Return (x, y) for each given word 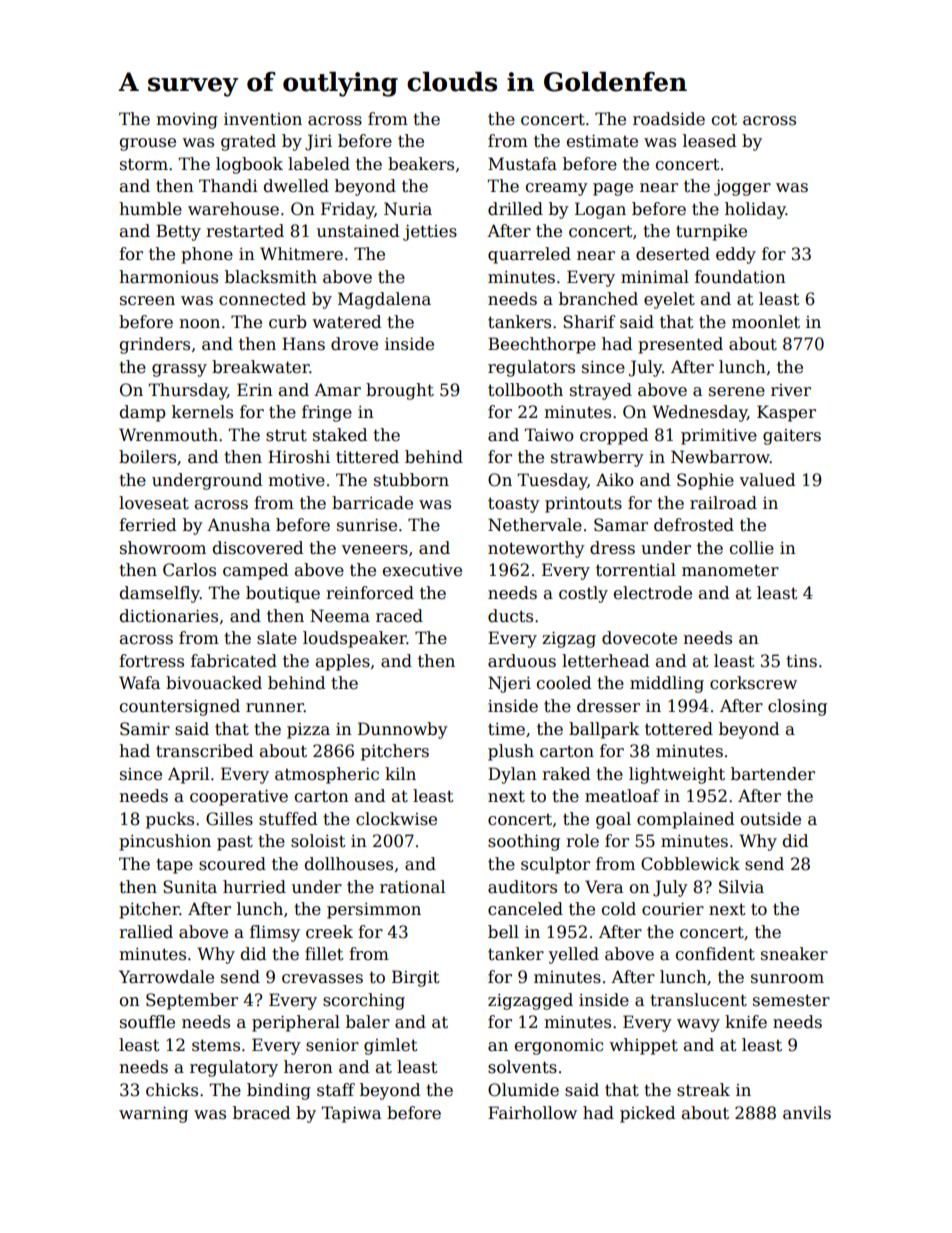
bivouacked (214, 683)
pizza (308, 731)
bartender (773, 774)
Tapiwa (351, 1114)
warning (153, 1115)
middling (667, 684)
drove (354, 344)
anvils (807, 1113)
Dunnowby (403, 730)
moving (187, 121)
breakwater (261, 367)
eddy (736, 255)
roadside (669, 119)
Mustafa (522, 164)
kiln (400, 773)
